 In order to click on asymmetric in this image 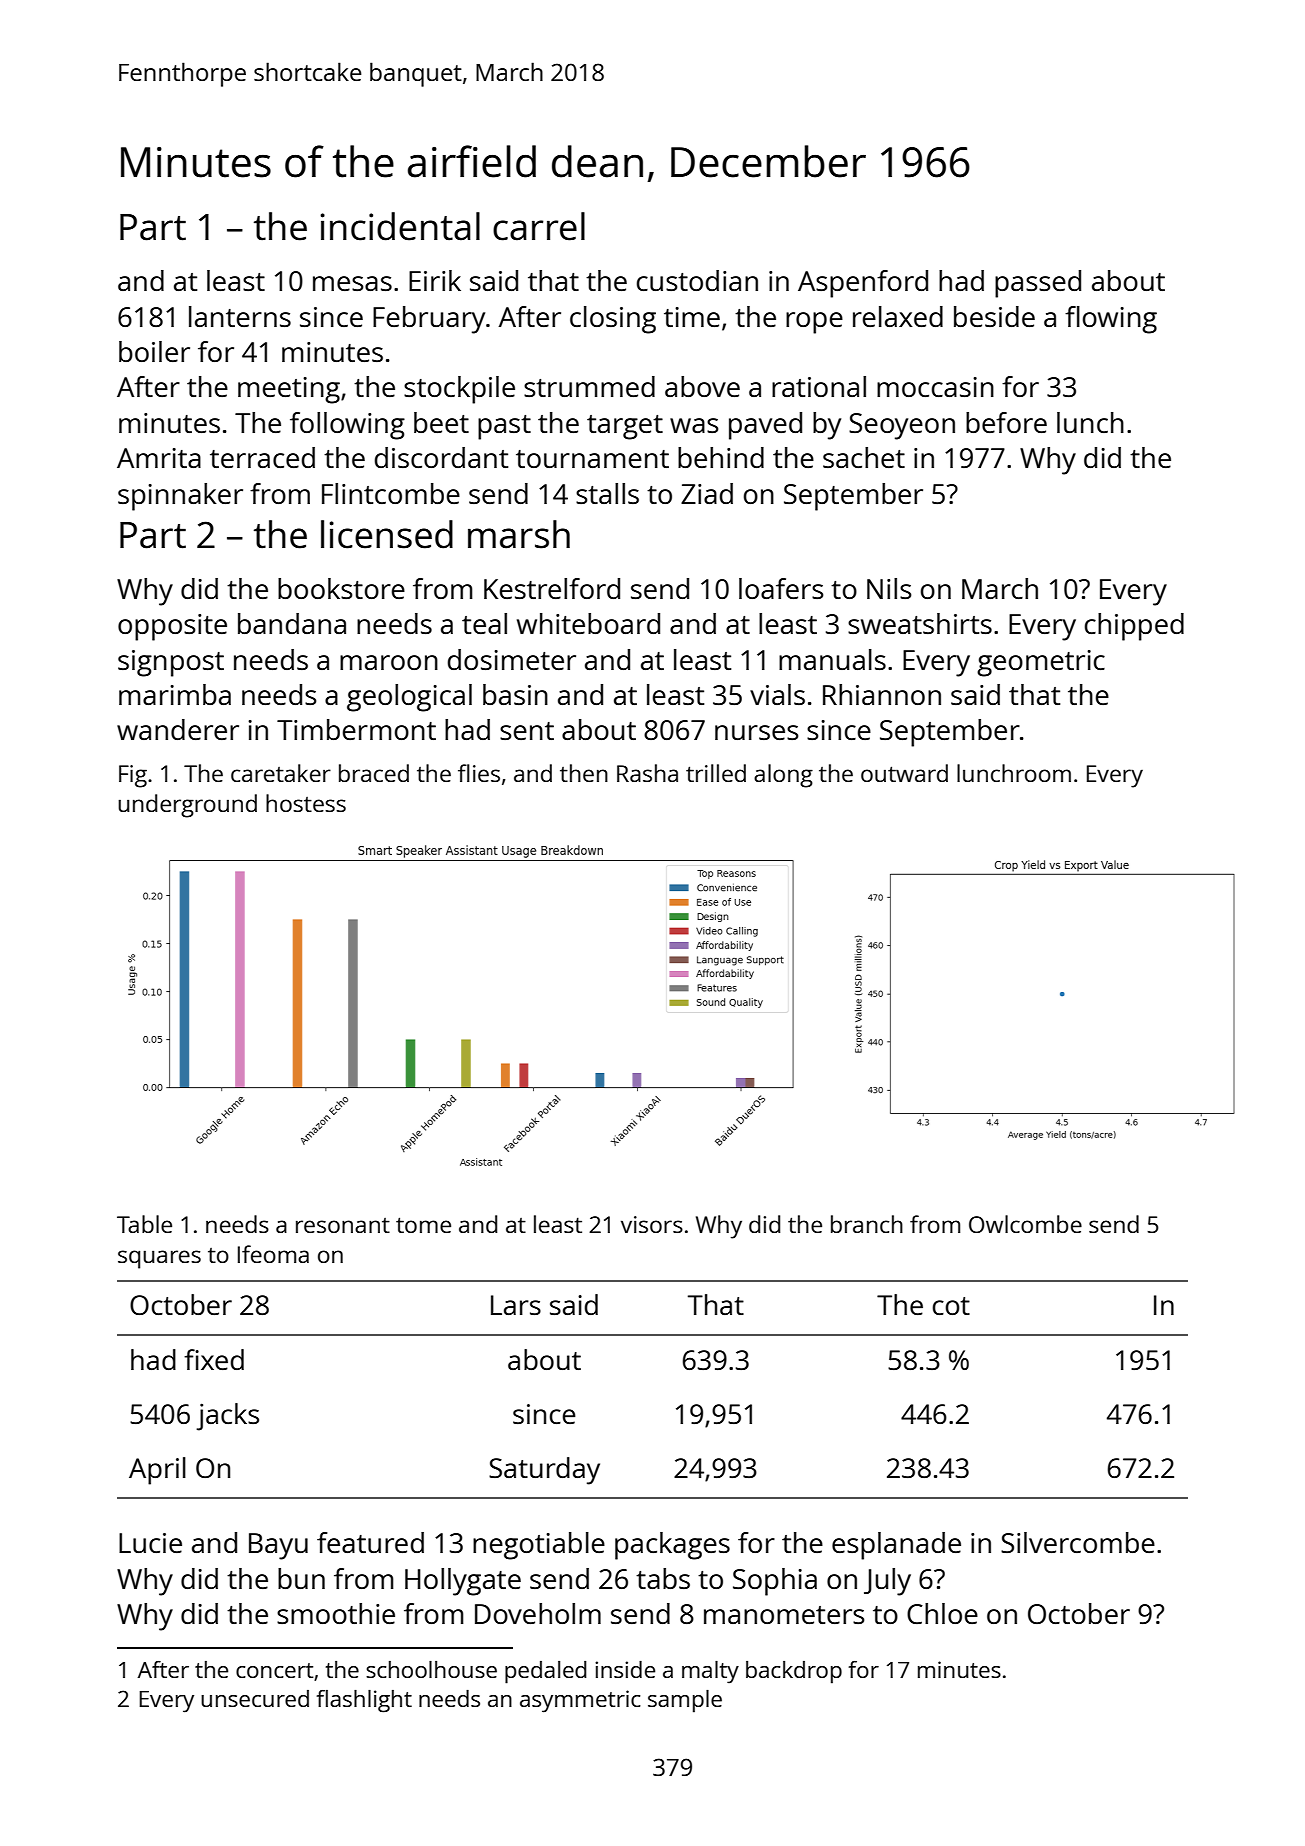, I will do `click(580, 1701)`.
